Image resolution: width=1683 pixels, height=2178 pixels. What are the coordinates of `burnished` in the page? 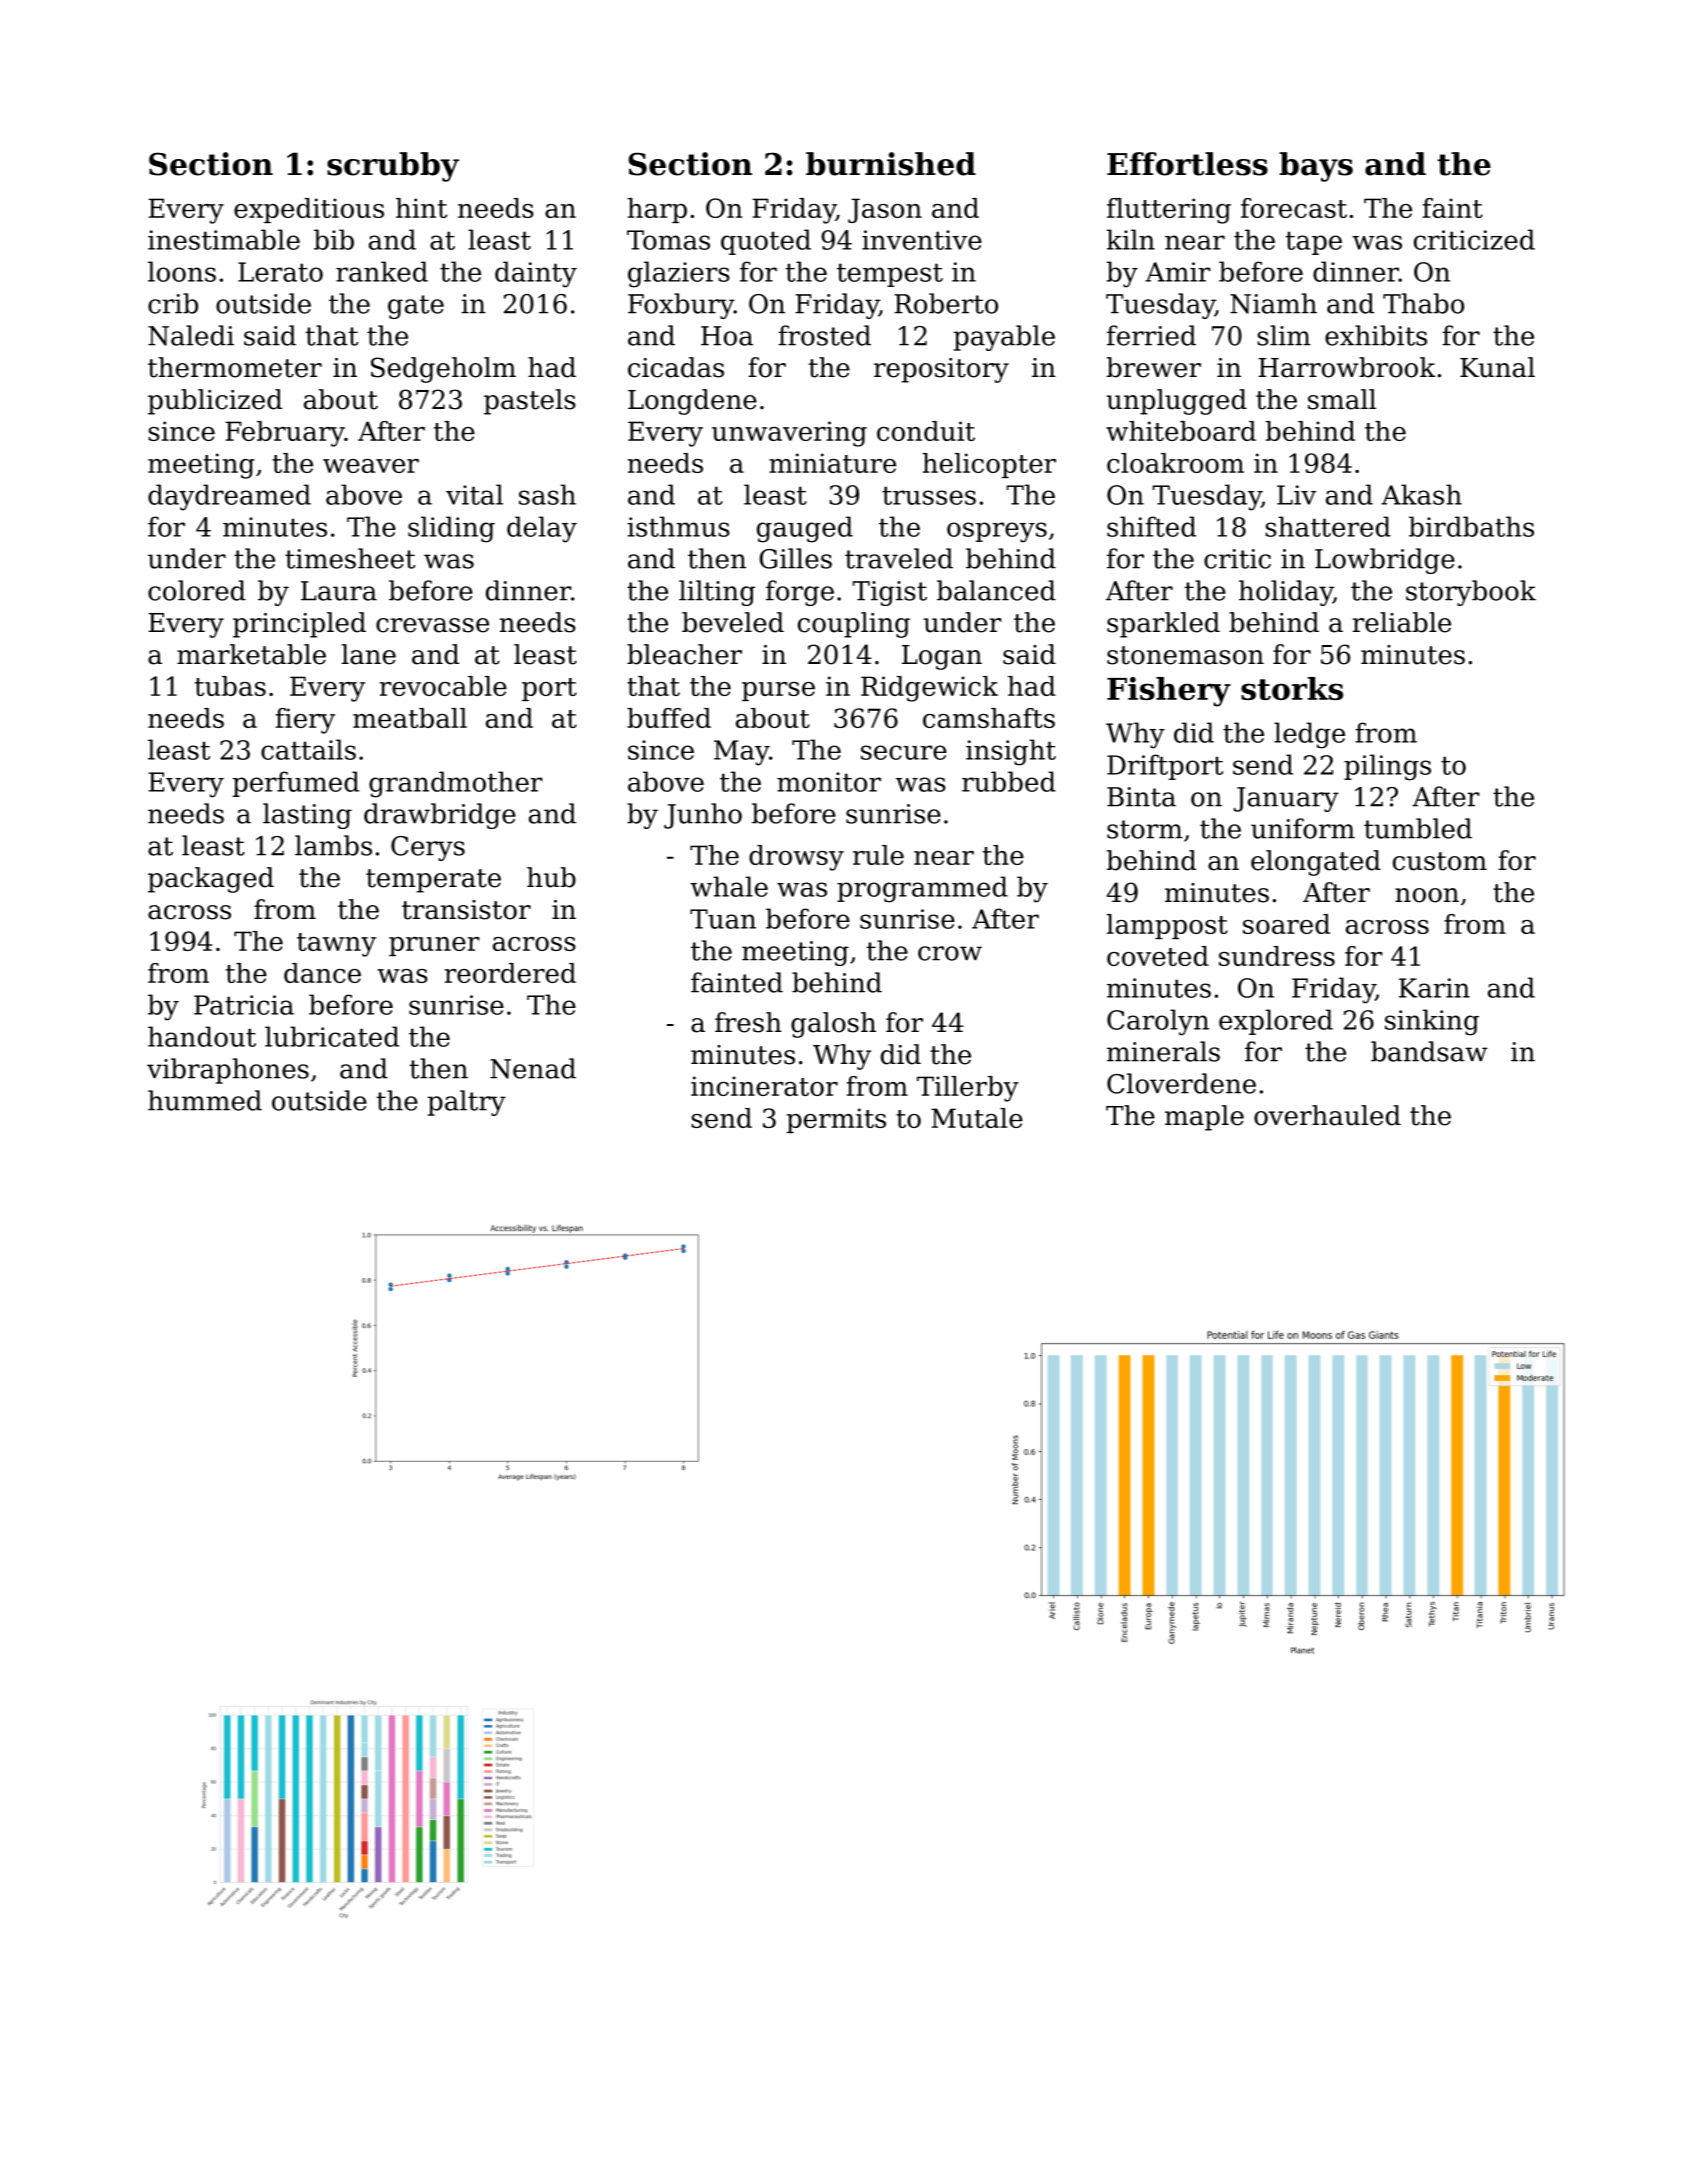 It's located at (891, 164).
